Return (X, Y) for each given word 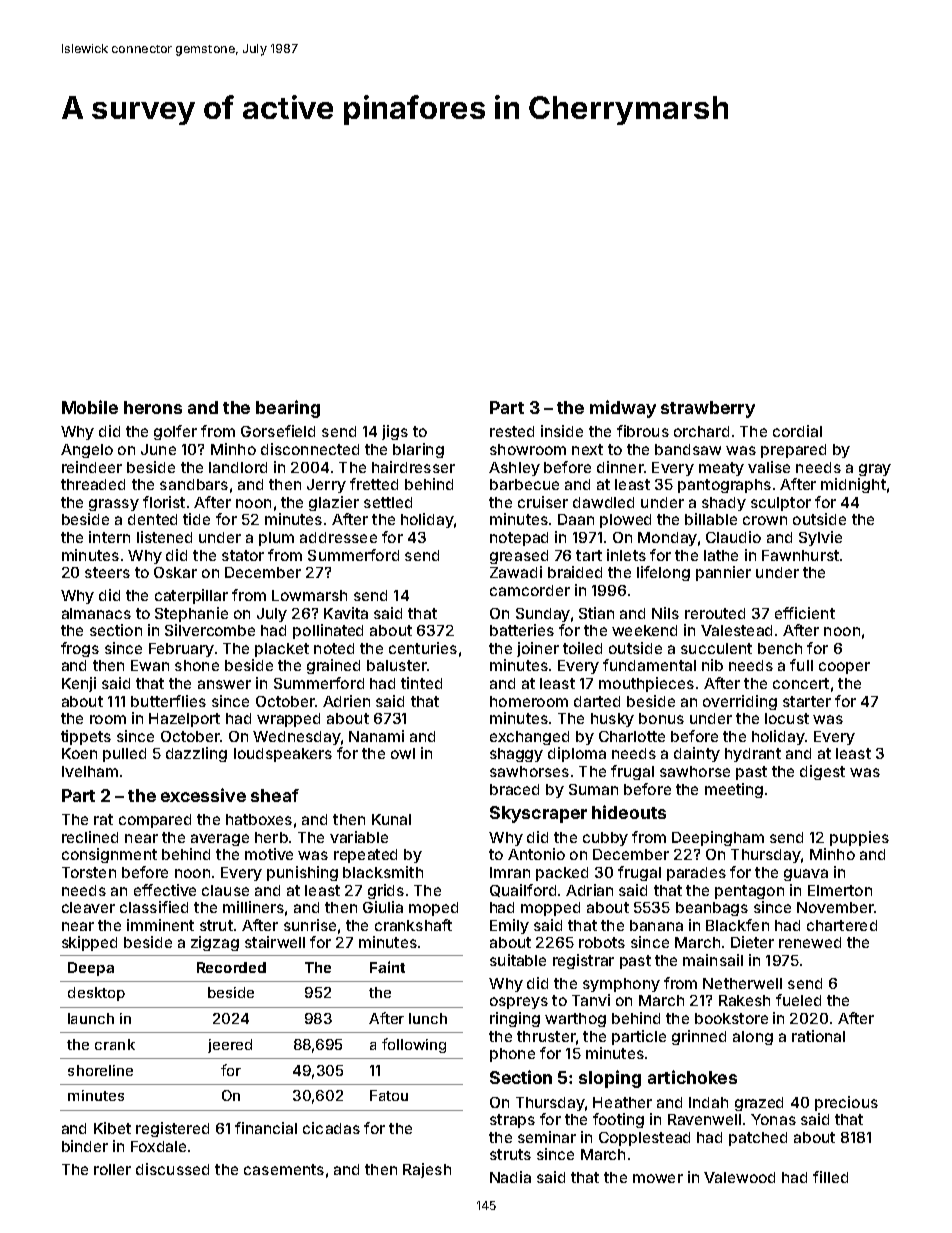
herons (153, 407)
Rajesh (427, 1170)
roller (112, 1169)
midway (623, 409)
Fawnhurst (800, 555)
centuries (423, 648)
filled (830, 1177)
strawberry (708, 409)
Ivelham (90, 771)
